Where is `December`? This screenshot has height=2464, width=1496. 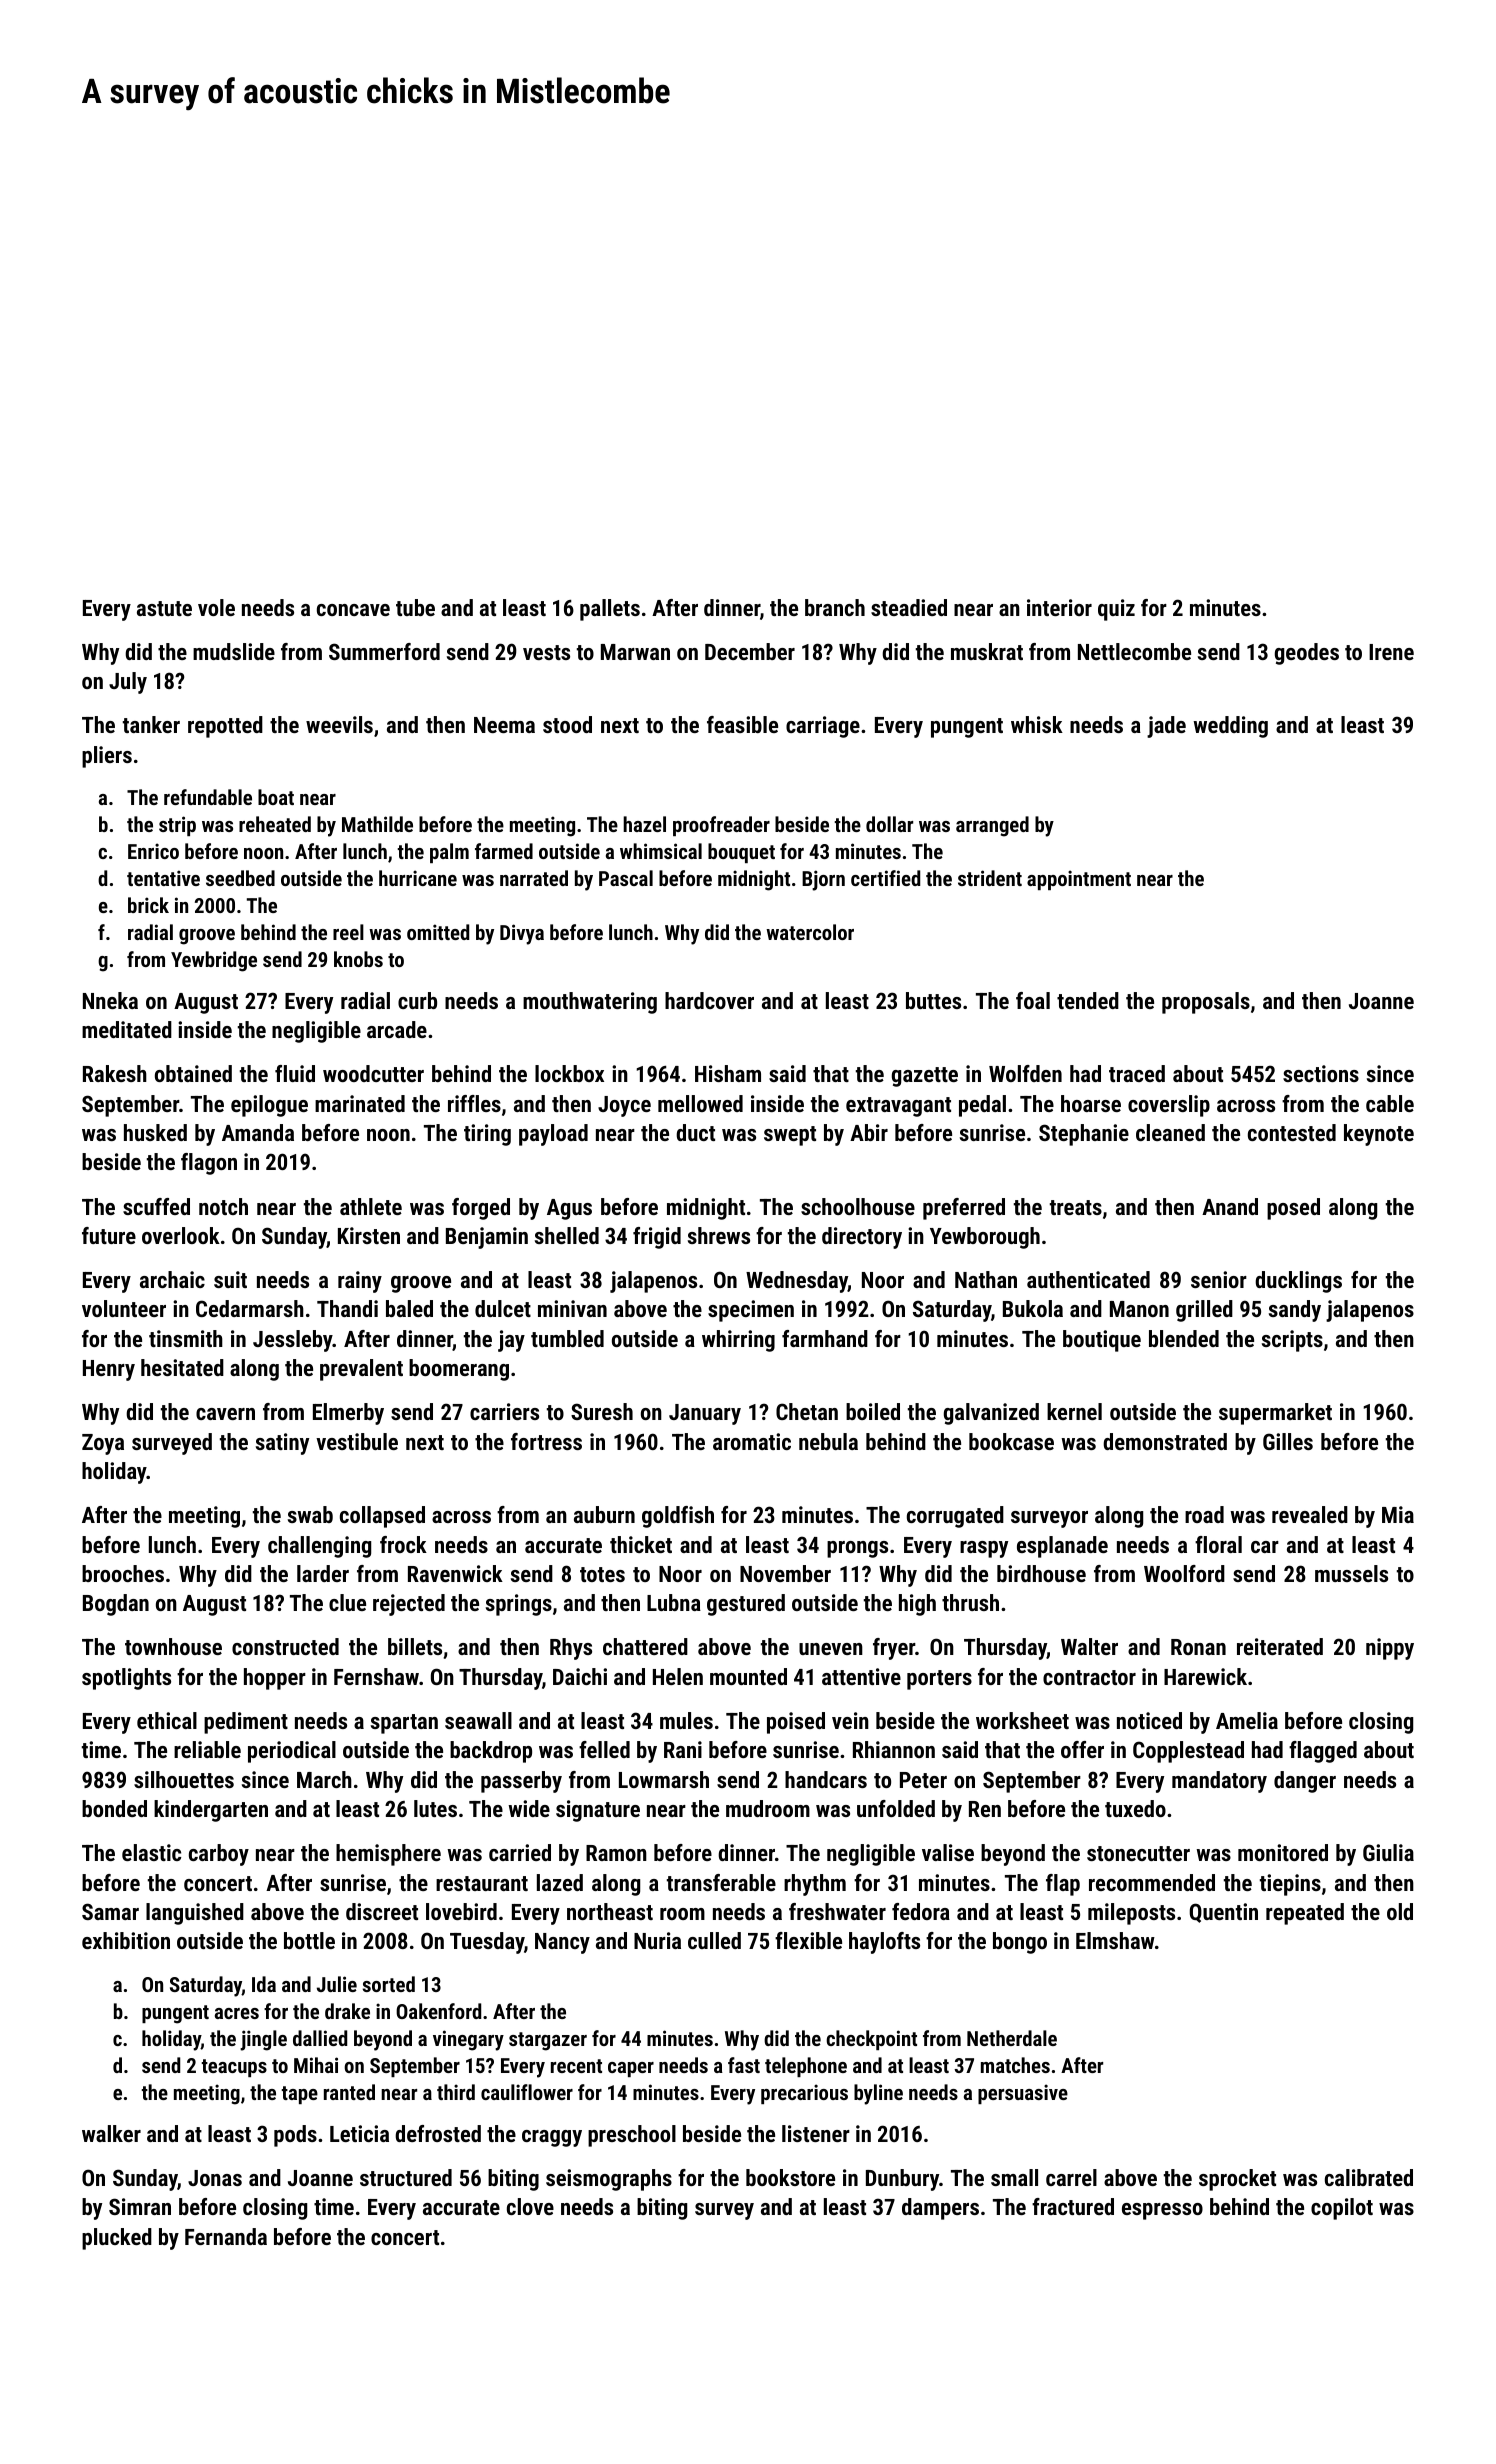 December is located at coordinates (750, 651).
